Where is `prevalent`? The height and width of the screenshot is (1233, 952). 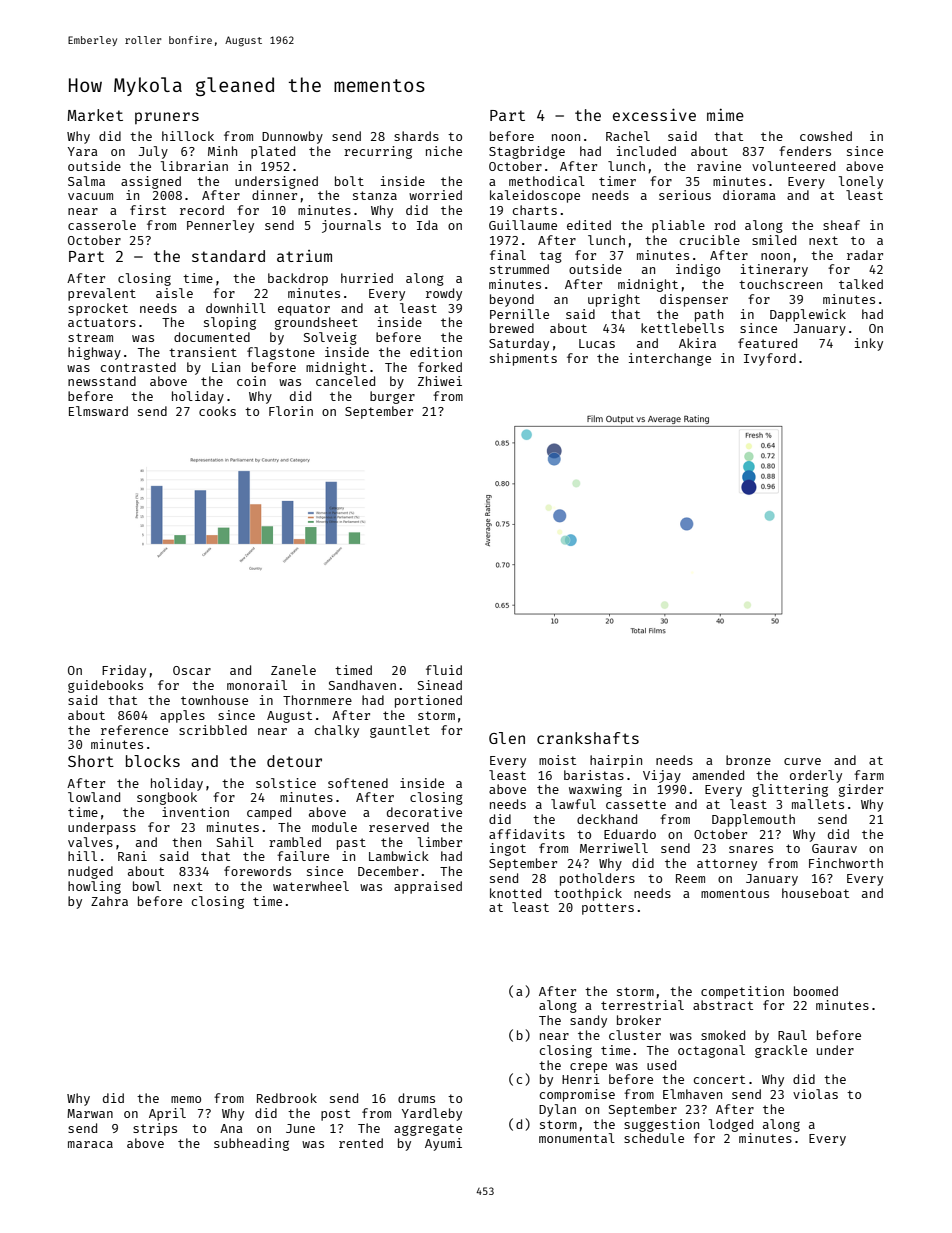 prevalent is located at coordinates (102, 294).
